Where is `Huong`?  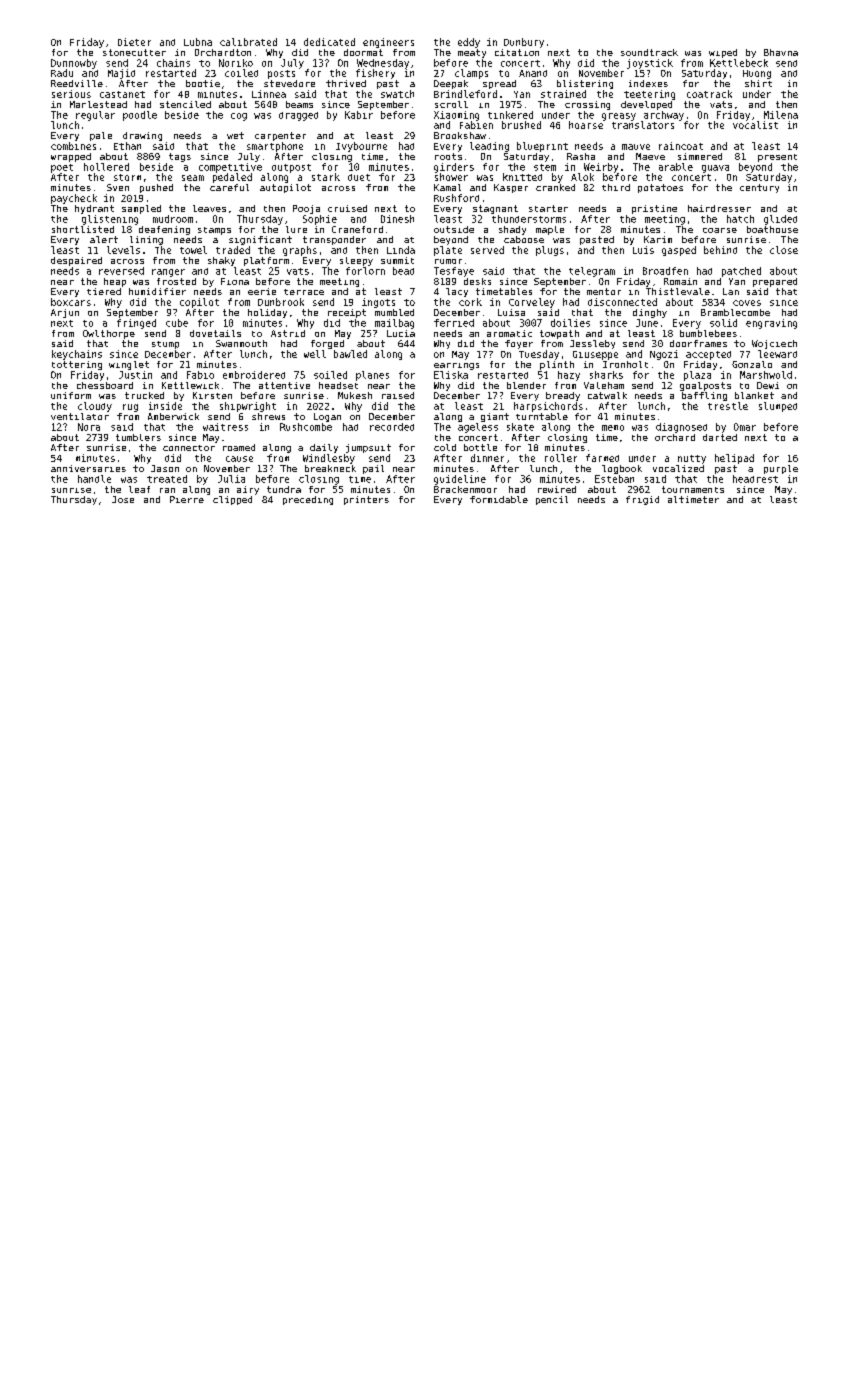
Huong is located at coordinates (757, 74).
